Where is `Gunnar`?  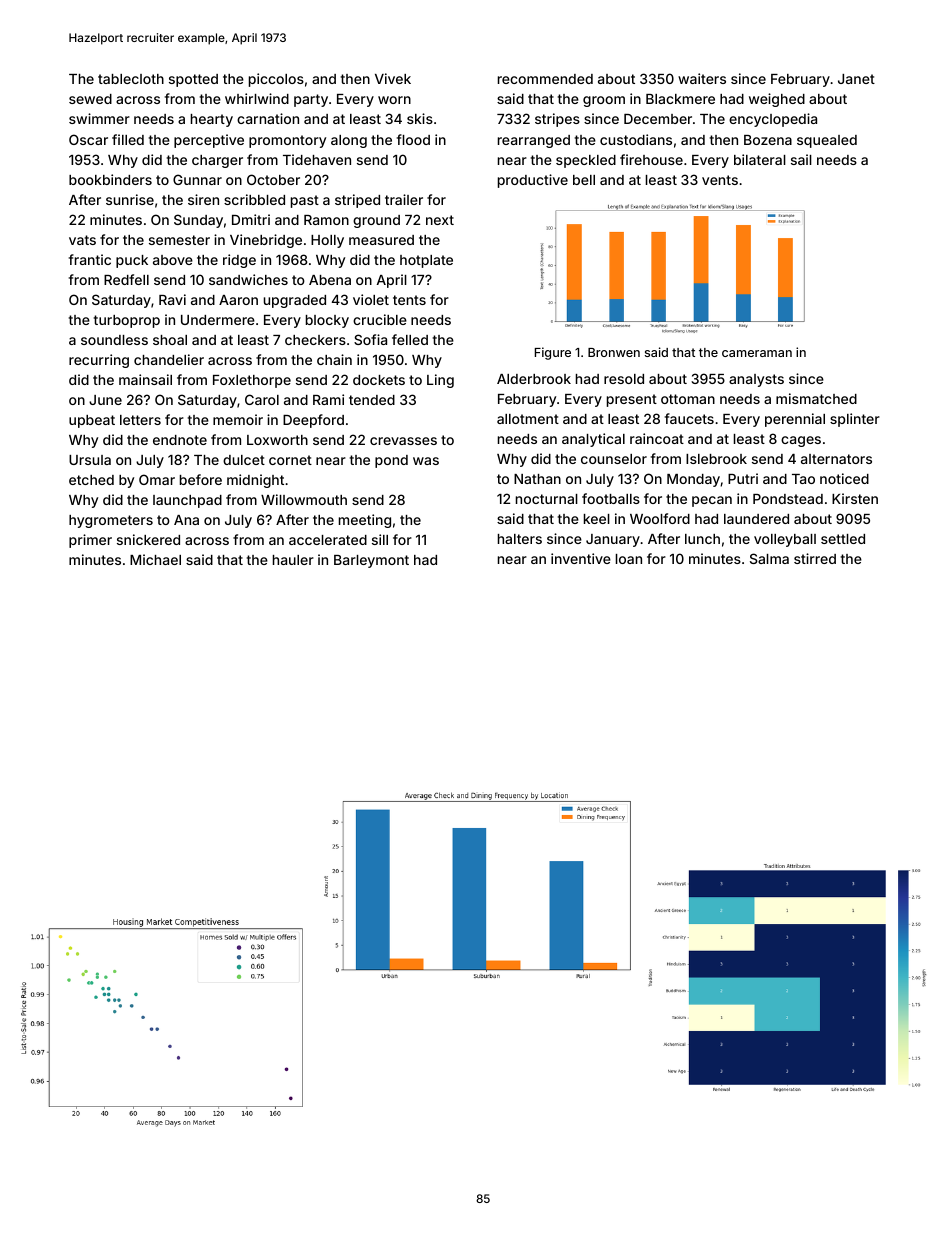 Gunnar is located at coordinates (197, 179).
